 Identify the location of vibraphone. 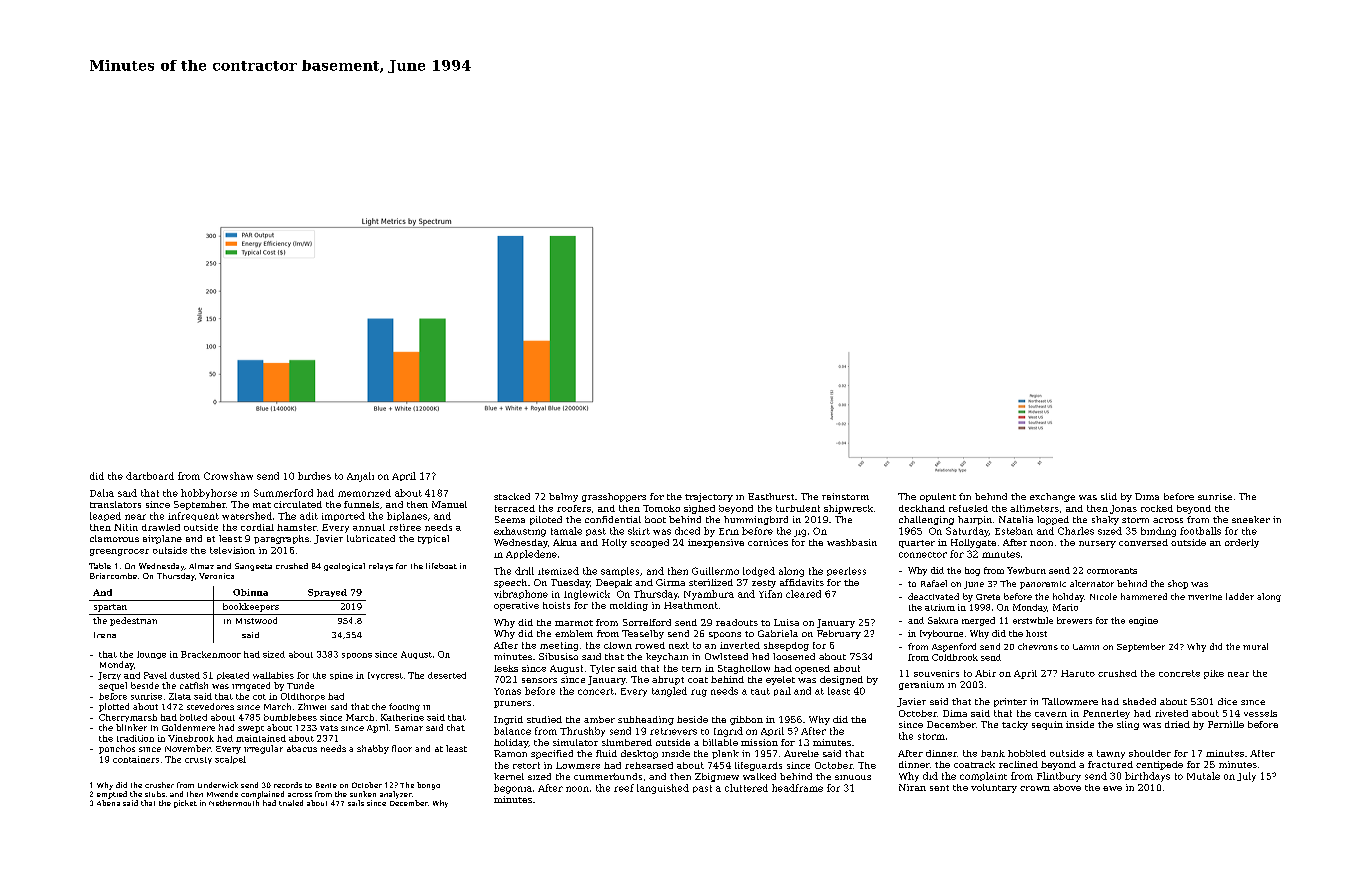
(521, 594).
